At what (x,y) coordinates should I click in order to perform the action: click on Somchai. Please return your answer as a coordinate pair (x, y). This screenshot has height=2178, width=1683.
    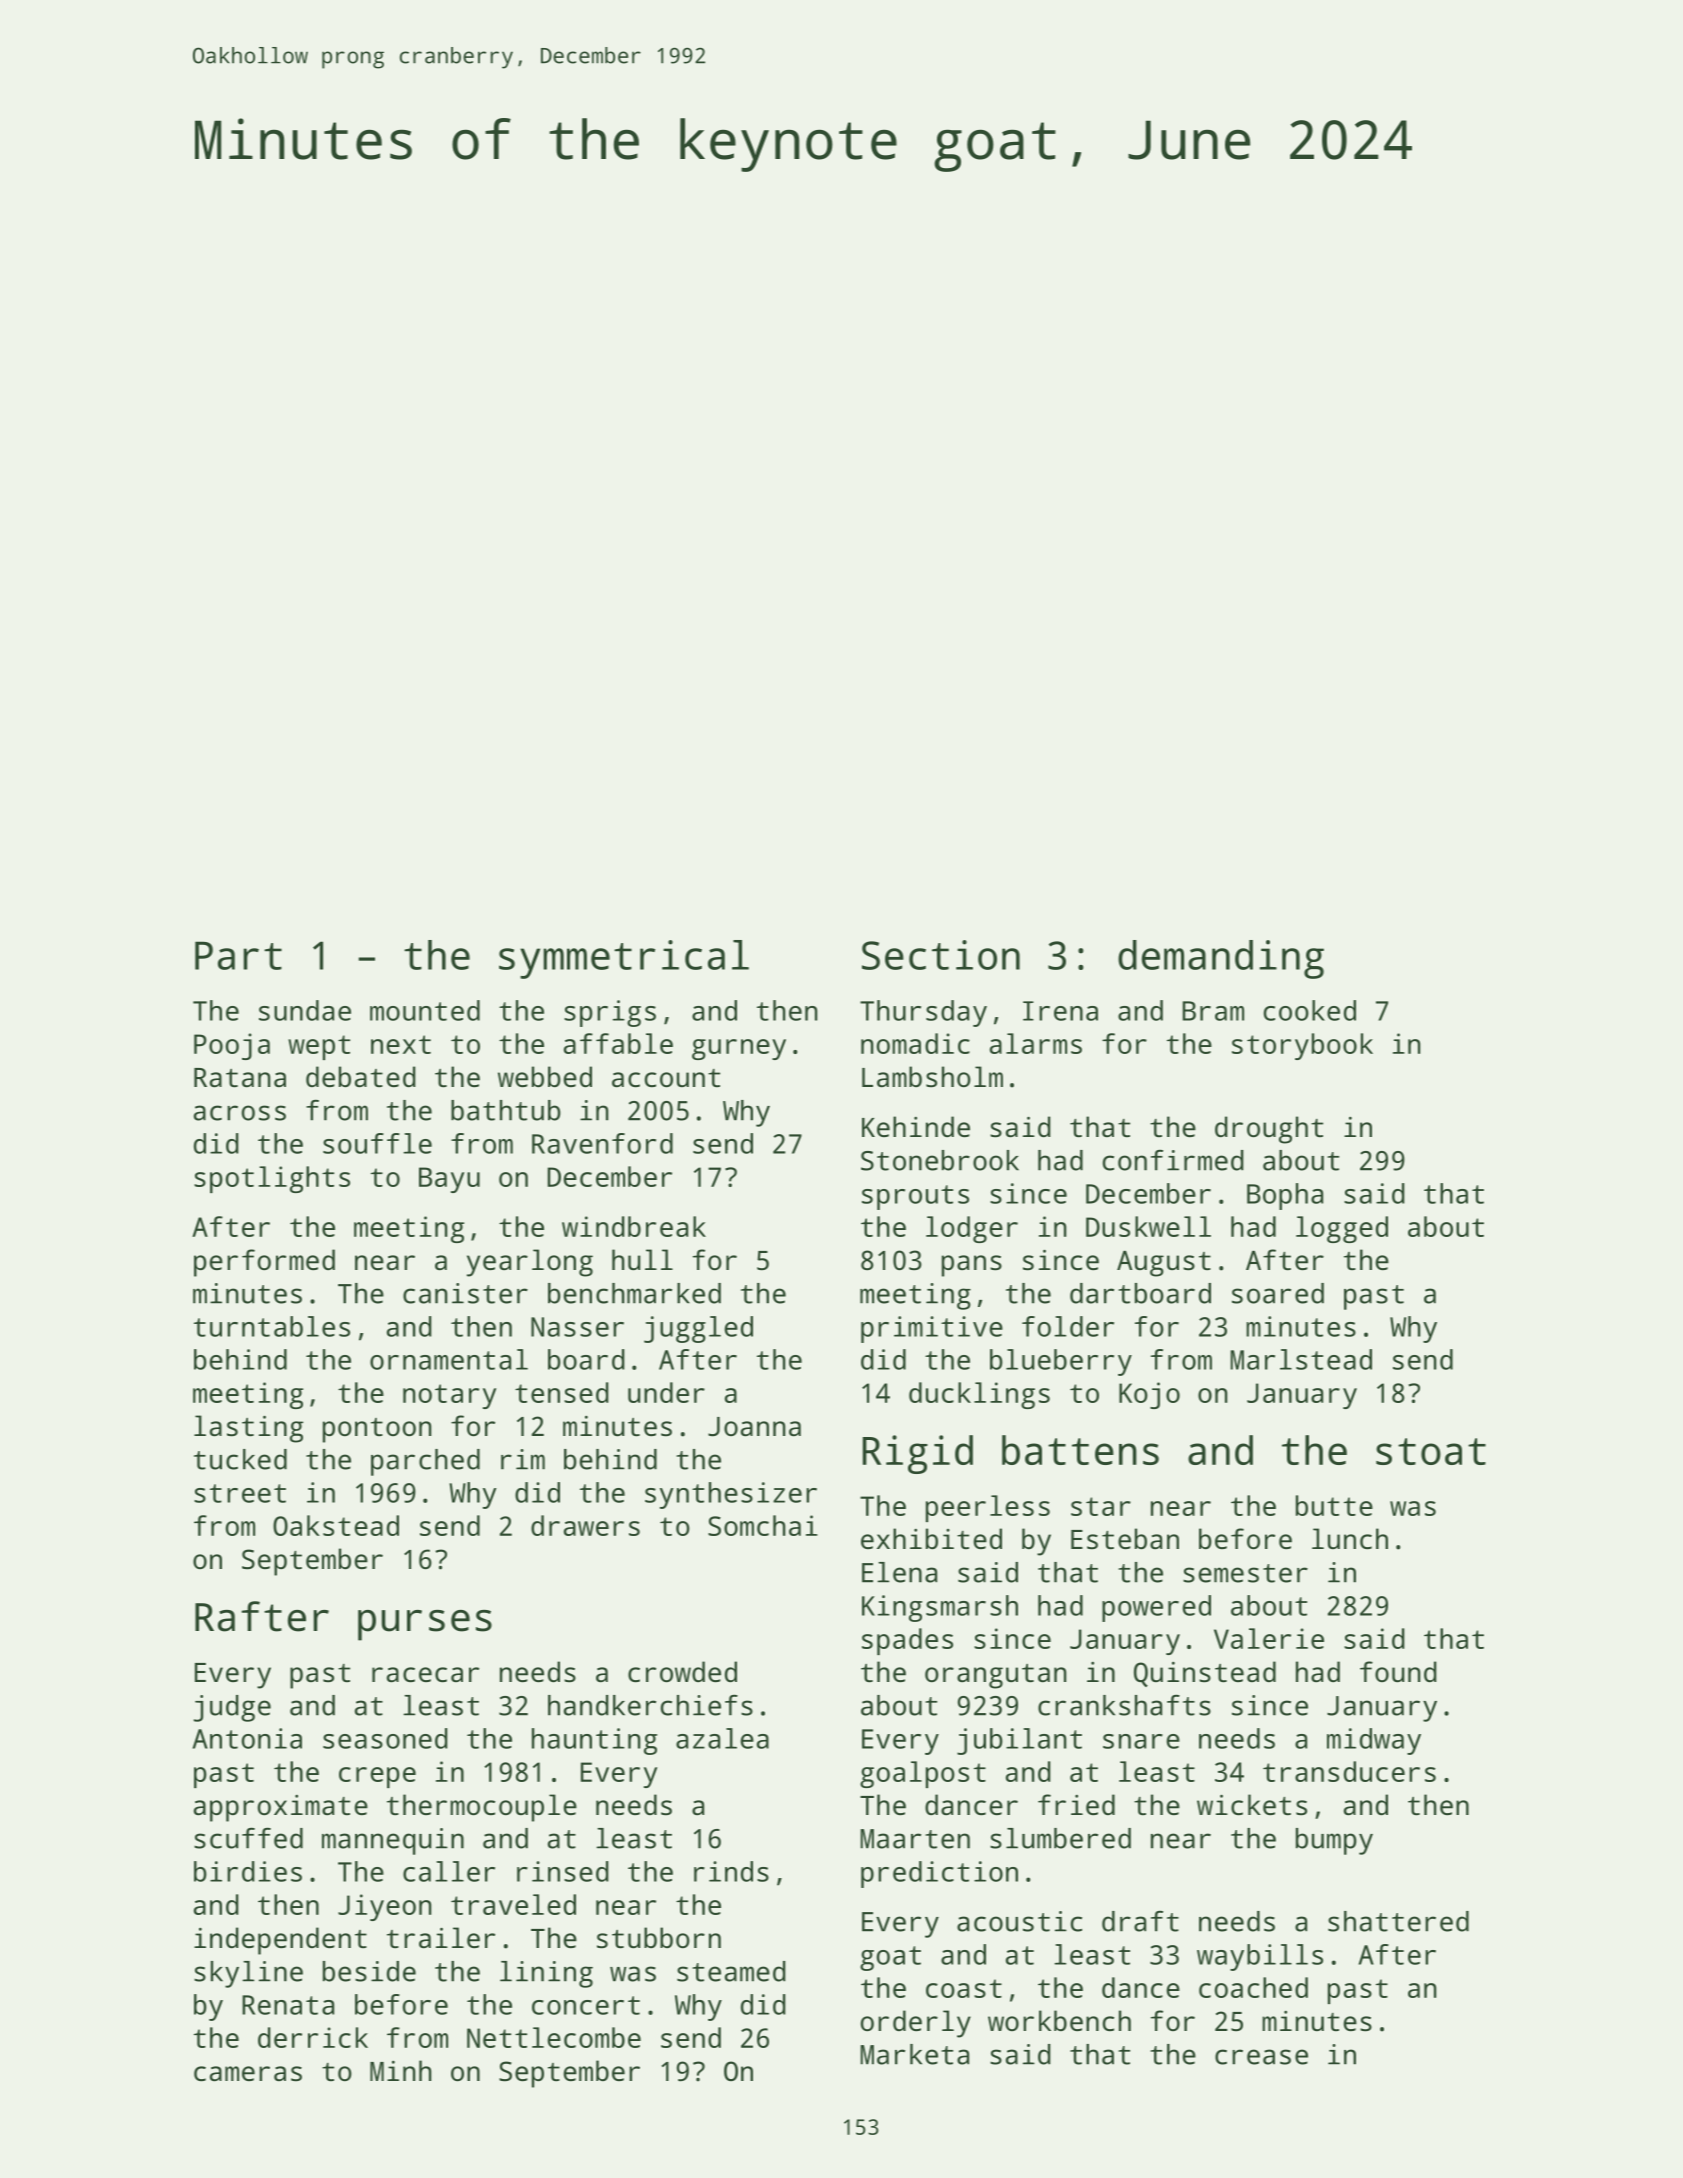
    Looking at the image, I should click on (763, 1525).
